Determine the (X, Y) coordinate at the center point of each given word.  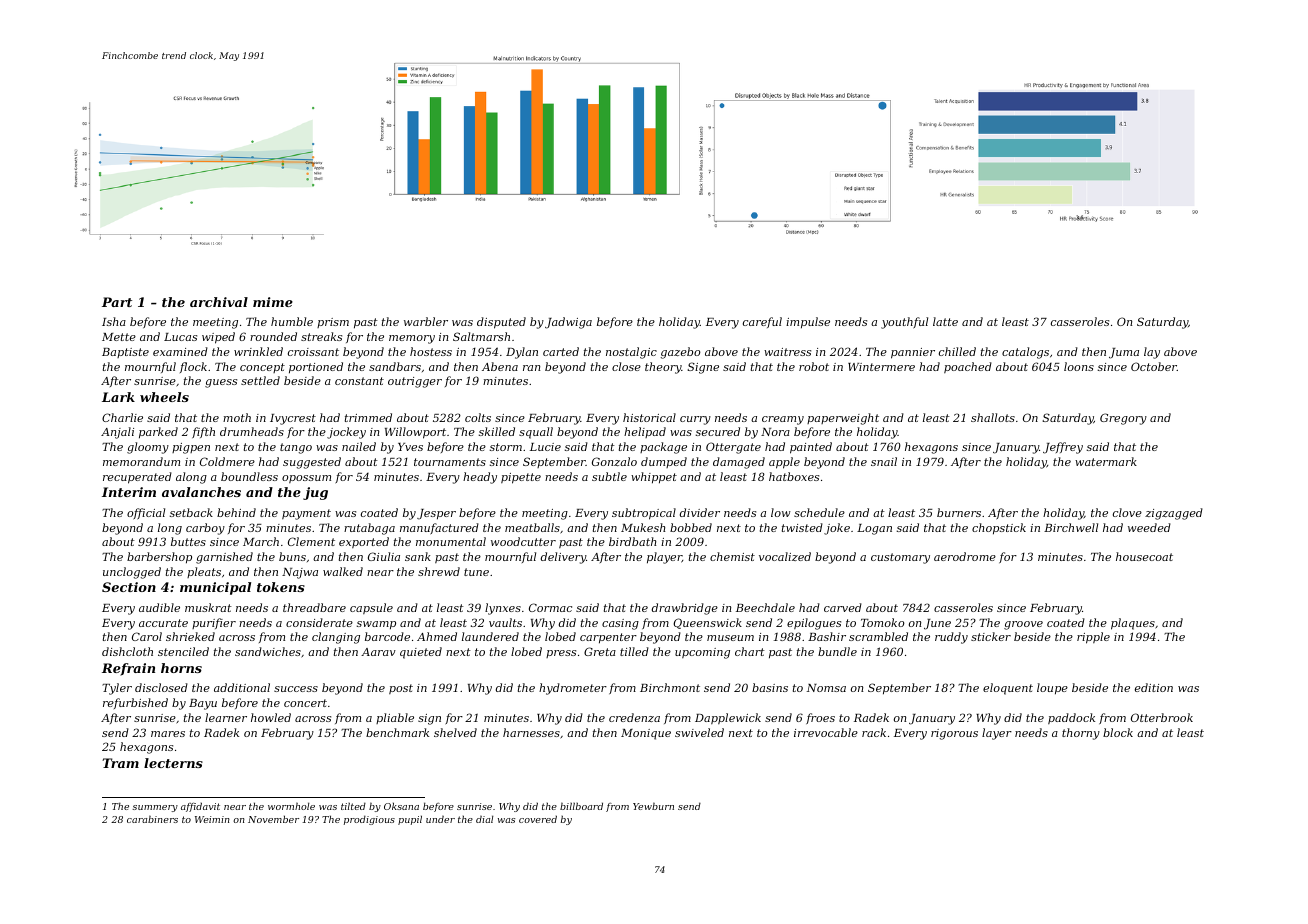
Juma (1124, 353)
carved (843, 607)
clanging (336, 638)
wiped (218, 338)
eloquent (1008, 689)
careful (762, 322)
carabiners (152, 819)
